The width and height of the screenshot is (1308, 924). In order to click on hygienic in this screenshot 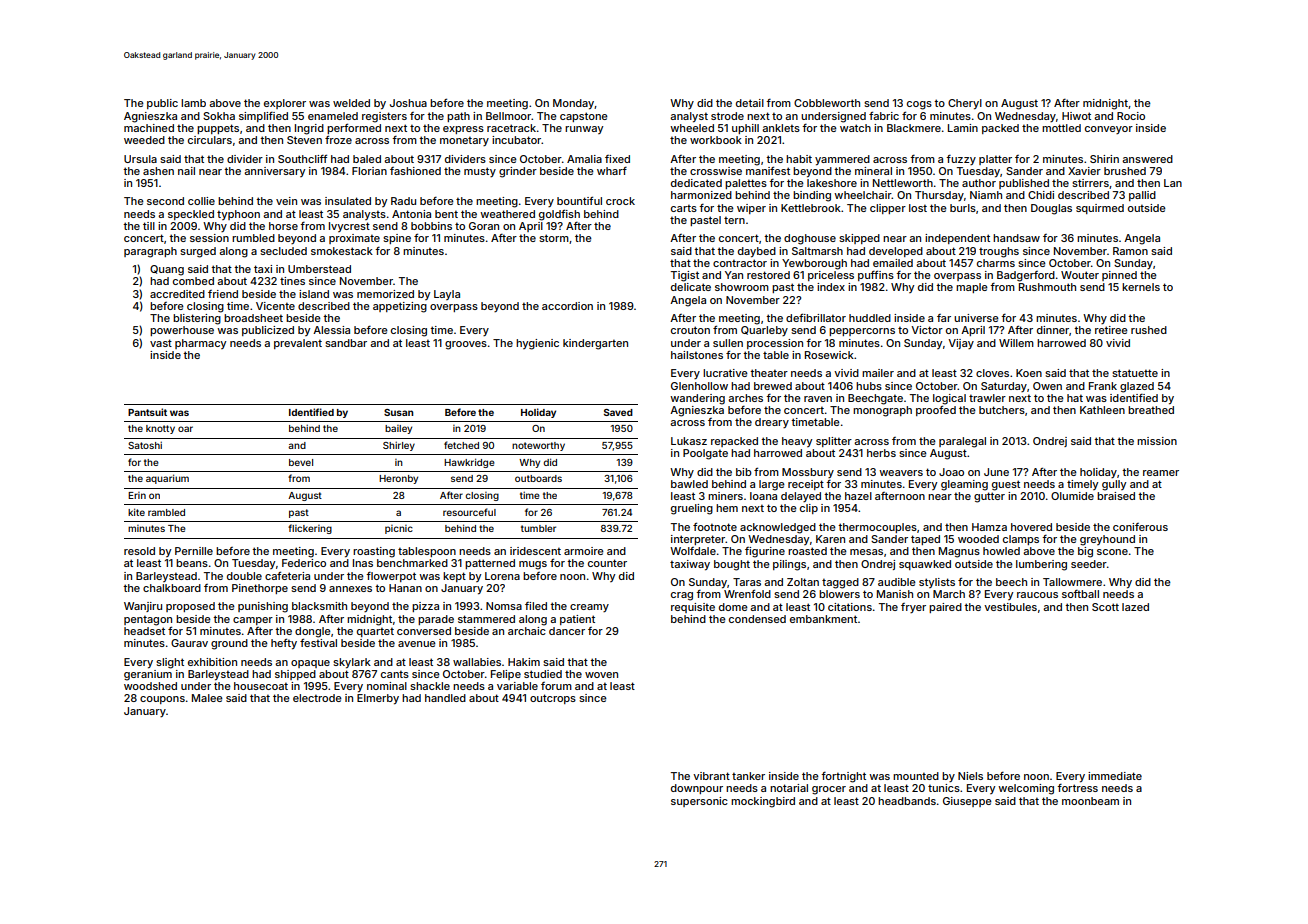, I will do `click(537, 344)`.
